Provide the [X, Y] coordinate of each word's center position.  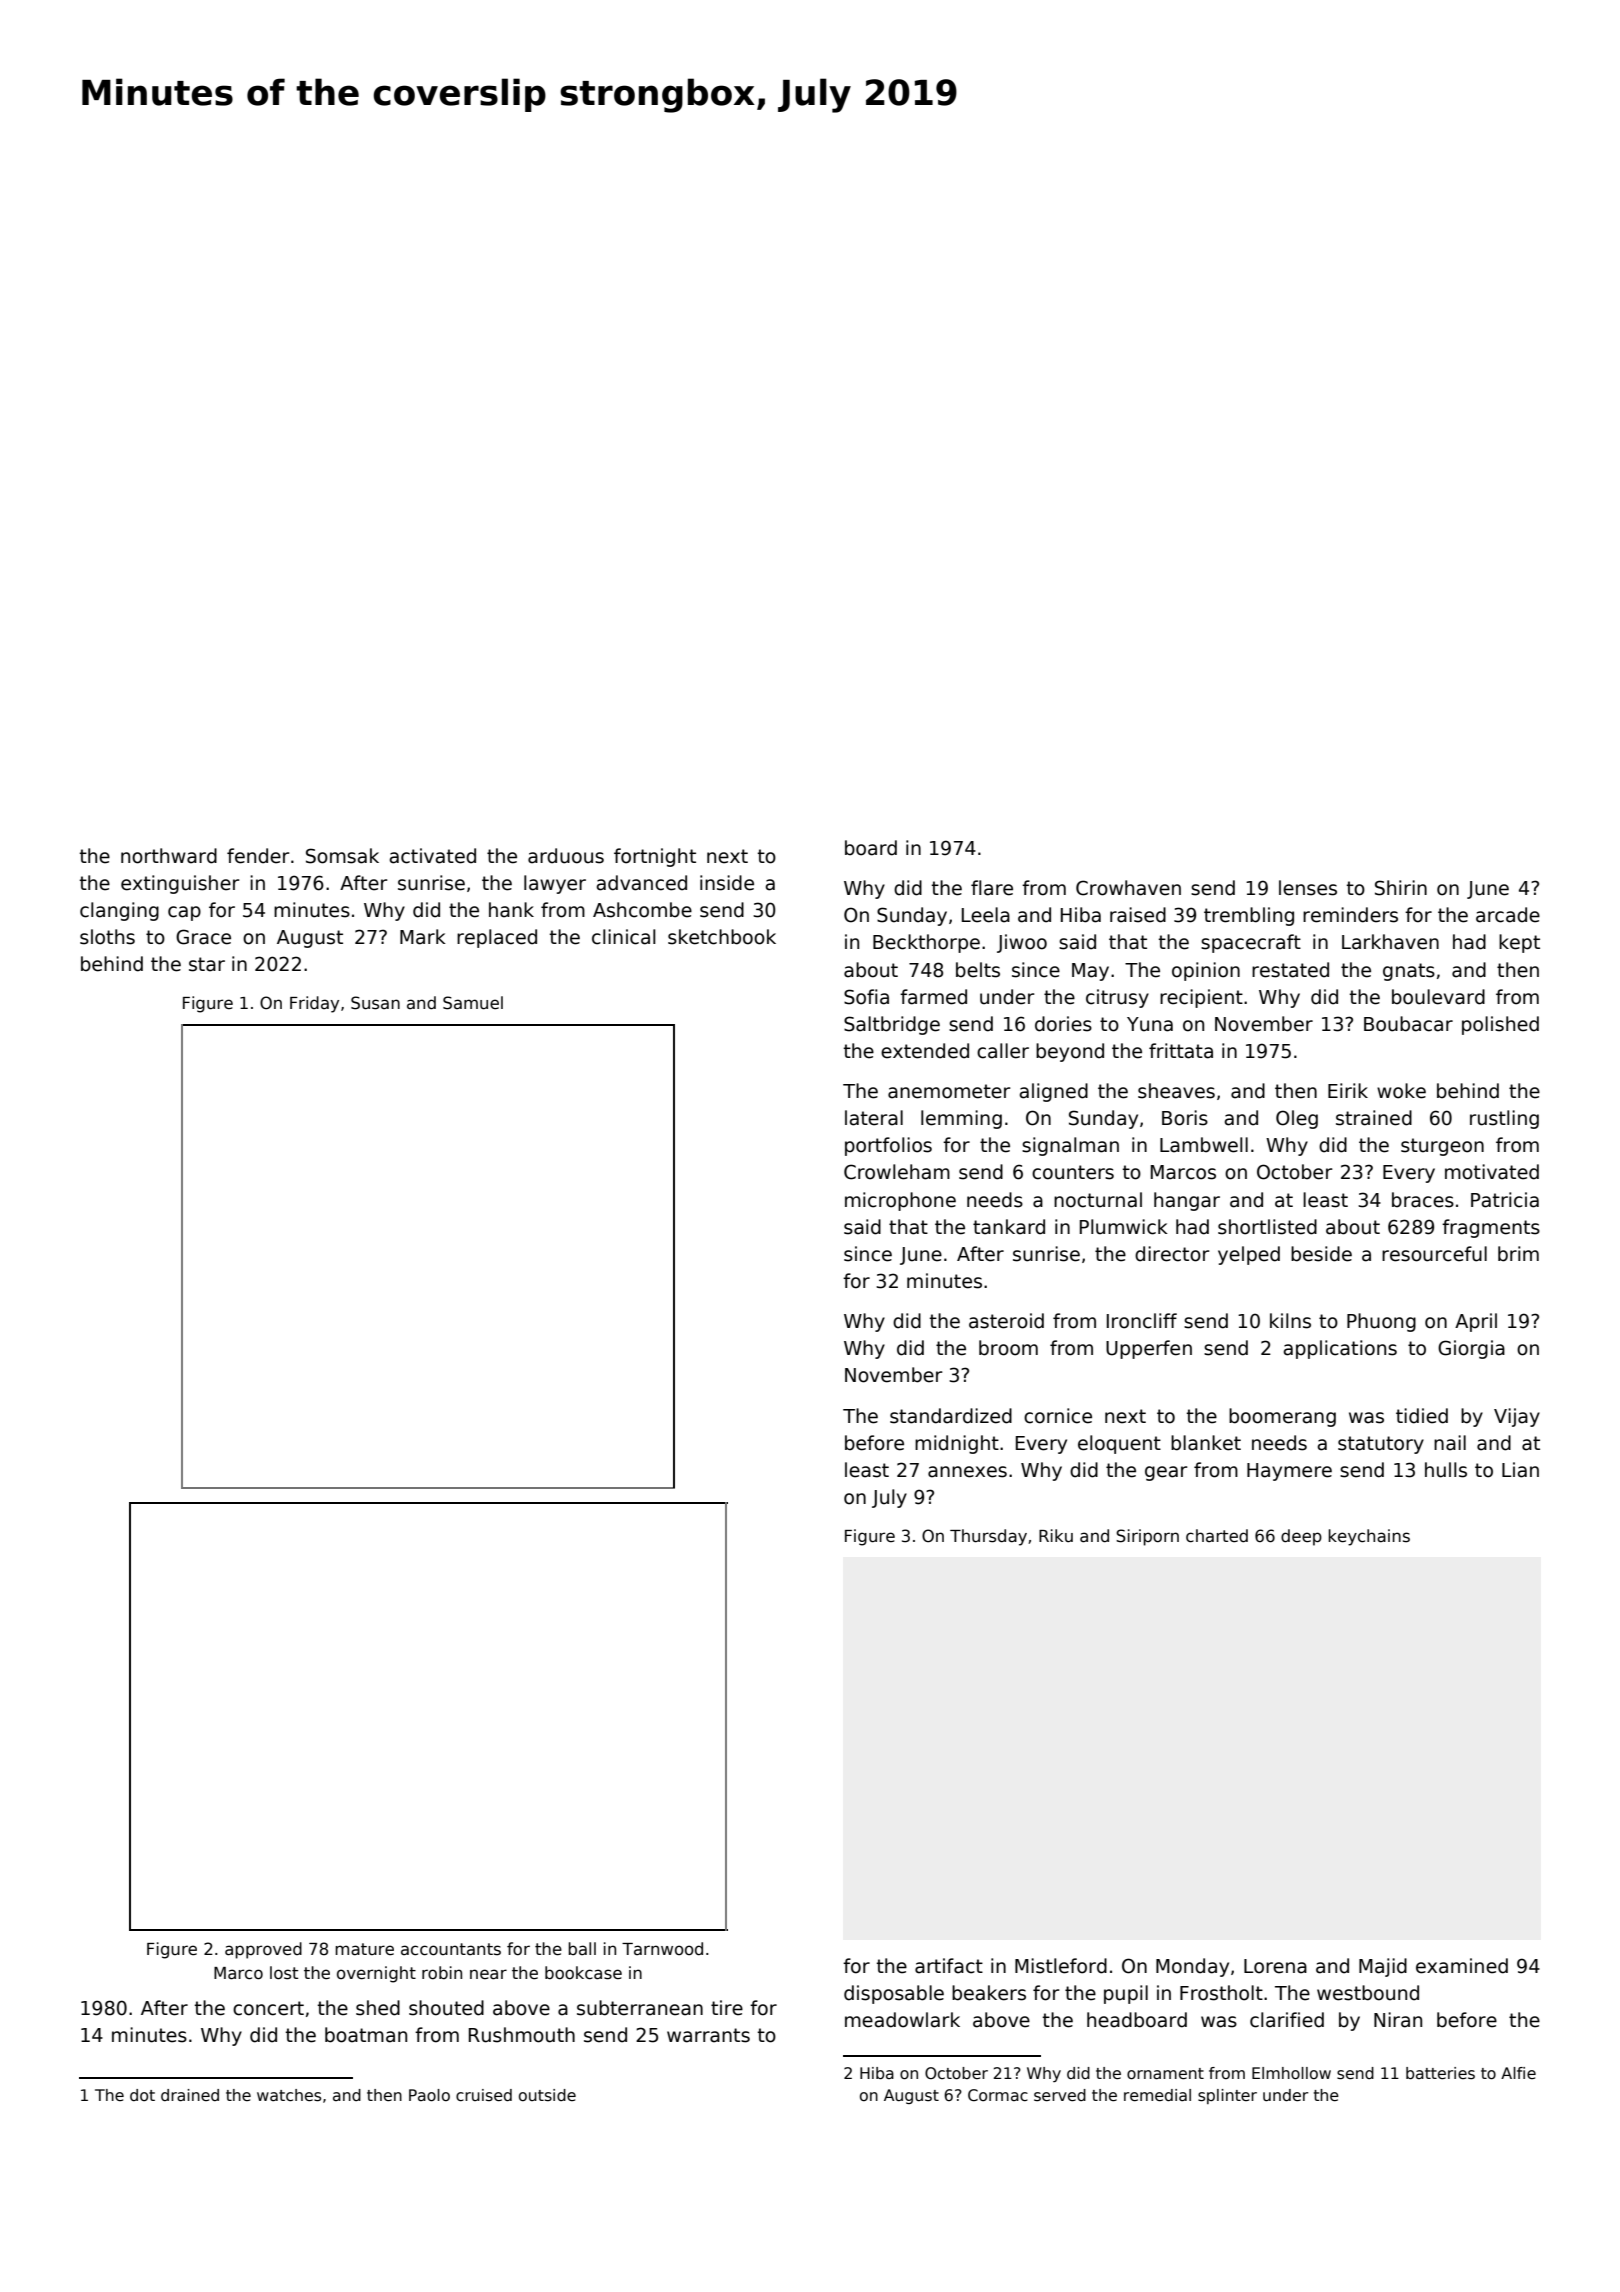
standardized [951, 1416]
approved [263, 1950]
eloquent [1119, 1444]
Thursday [988, 1537]
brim [1518, 1254]
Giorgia [1471, 1349]
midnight [957, 1444]
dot [142, 2095]
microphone [900, 1201]
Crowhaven [1128, 888]
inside [727, 883]
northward [169, 856]
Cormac [998, 2095]
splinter [1227, 2096]
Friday [314, 1004]
